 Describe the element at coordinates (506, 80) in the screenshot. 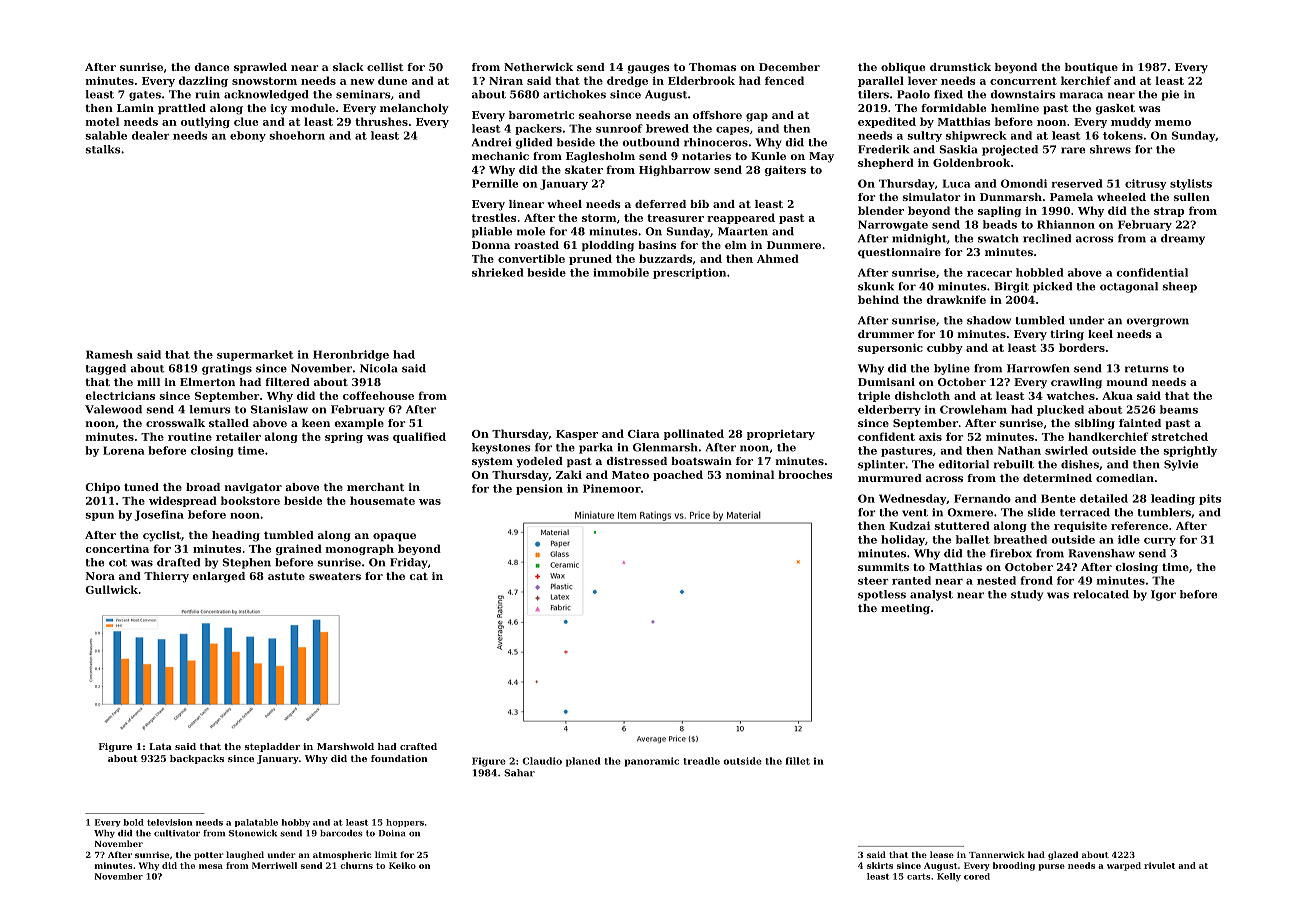

I see `Niran` at that location.
